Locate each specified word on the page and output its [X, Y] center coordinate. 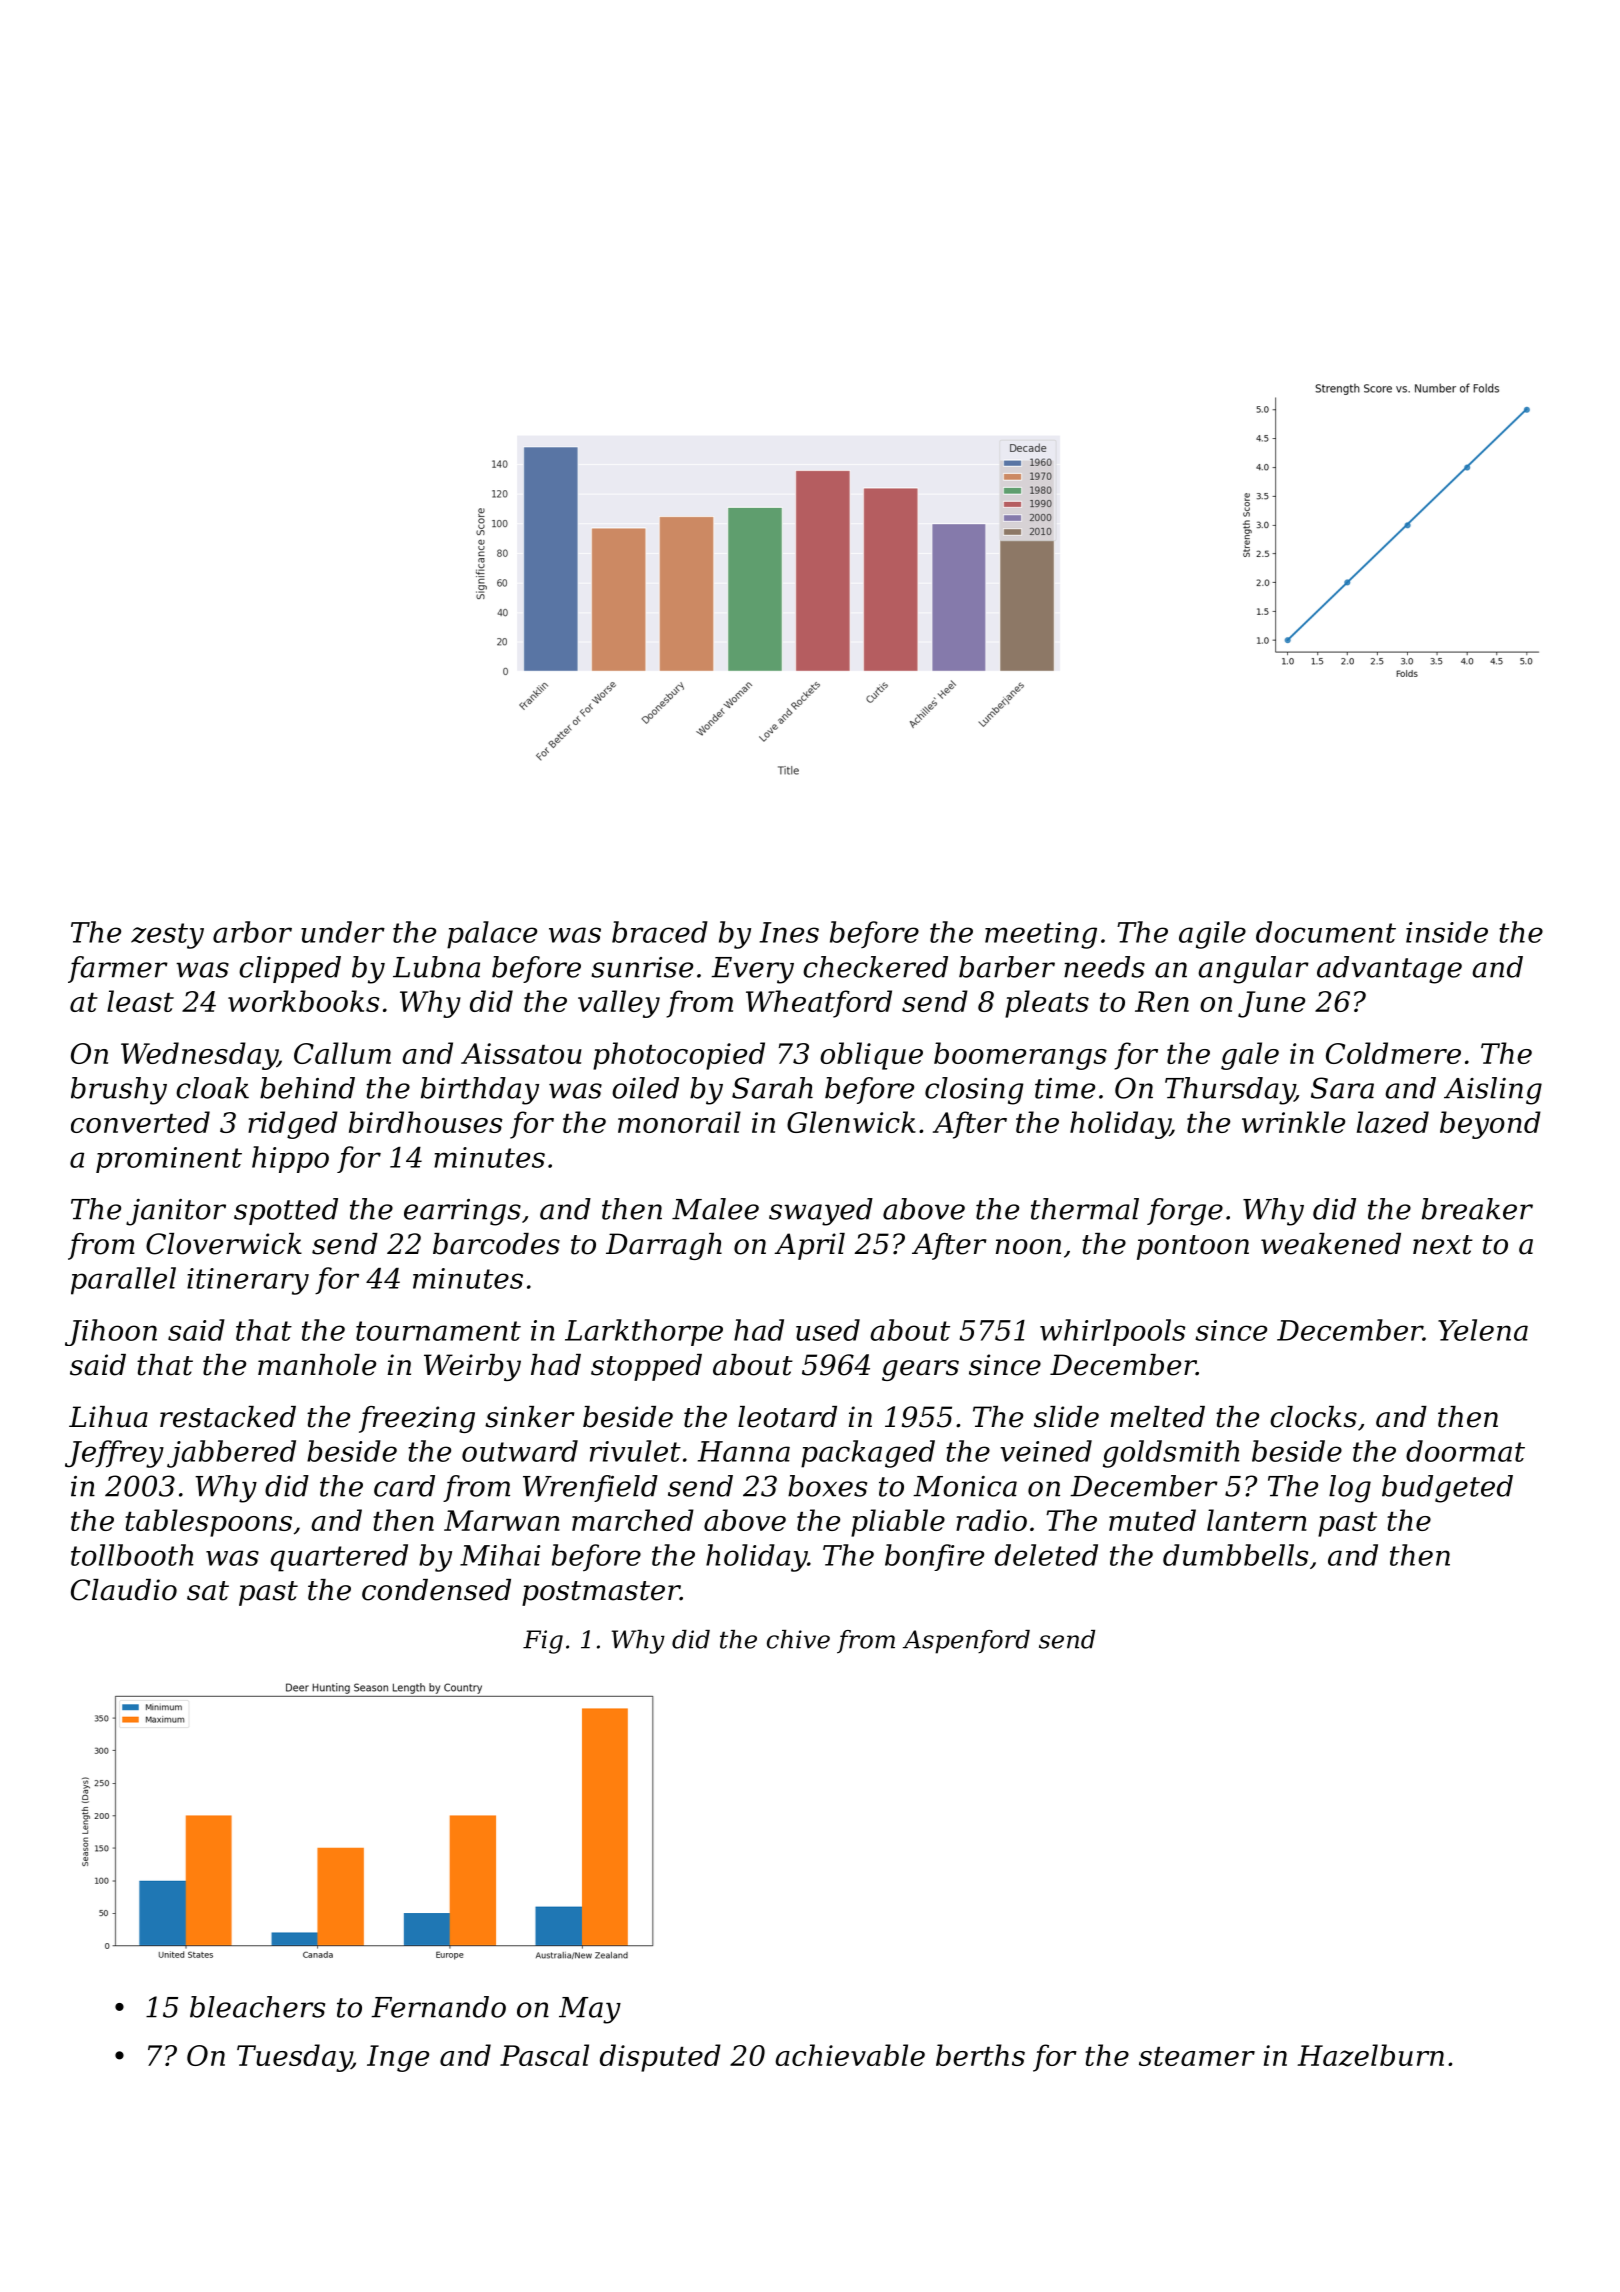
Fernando [438, 2007]
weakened [1331, 1244]
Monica [965, 1486]
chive [798, 1639]
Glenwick [851, 1122]
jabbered [231, 1454]
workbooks [304, 1001]
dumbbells [1235, 1555]
